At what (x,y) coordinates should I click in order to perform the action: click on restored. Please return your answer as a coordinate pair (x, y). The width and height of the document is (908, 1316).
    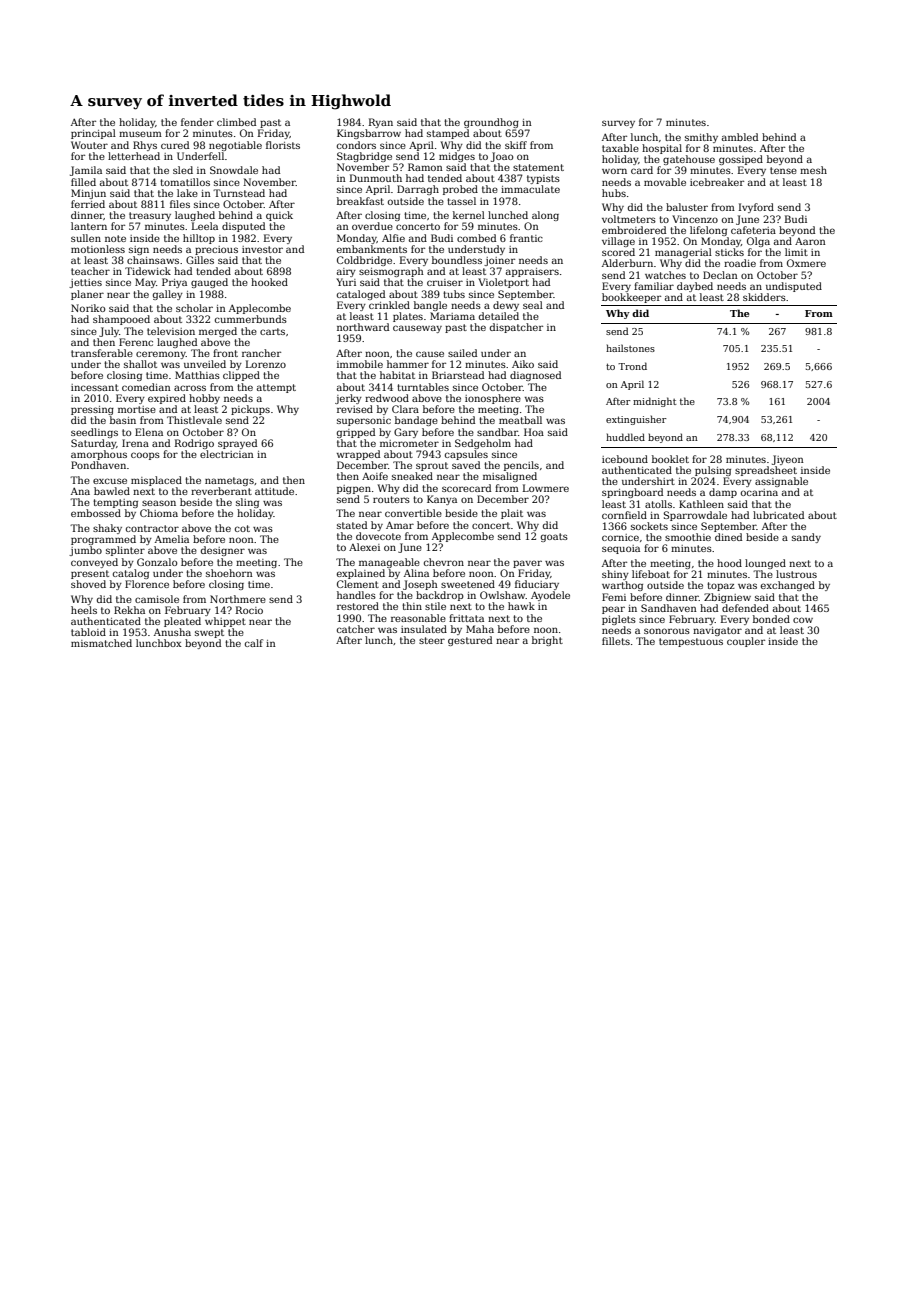
    Looking at the image, I should click on (358, 606).
